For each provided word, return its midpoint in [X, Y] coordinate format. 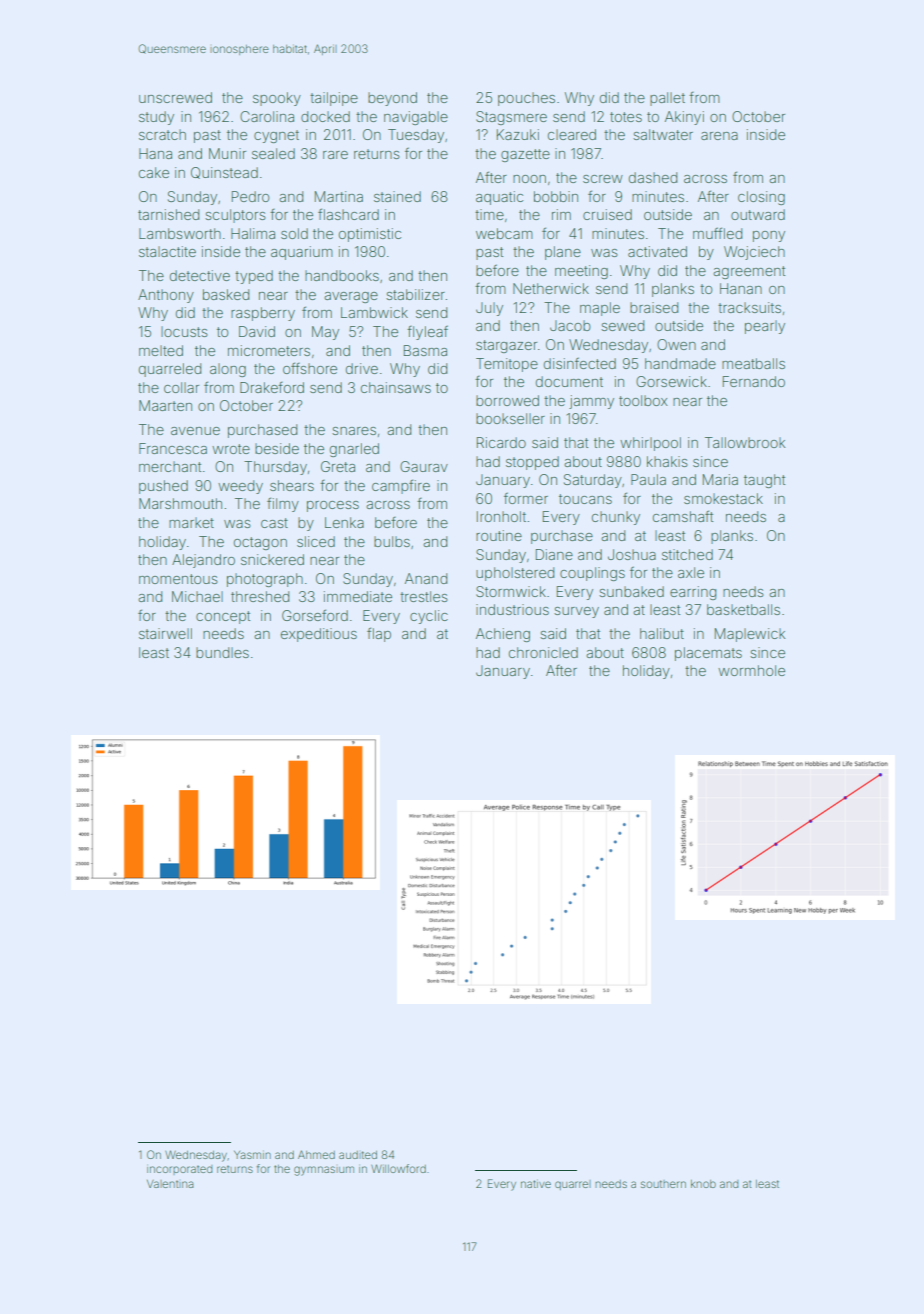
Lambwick [374, 312]
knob [703, 1184]
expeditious [319, 635]
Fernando [754, 381]
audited [358, 1155]
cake [154, 172]
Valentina [170, 1184]
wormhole [751, 670]
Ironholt [501, 516]
